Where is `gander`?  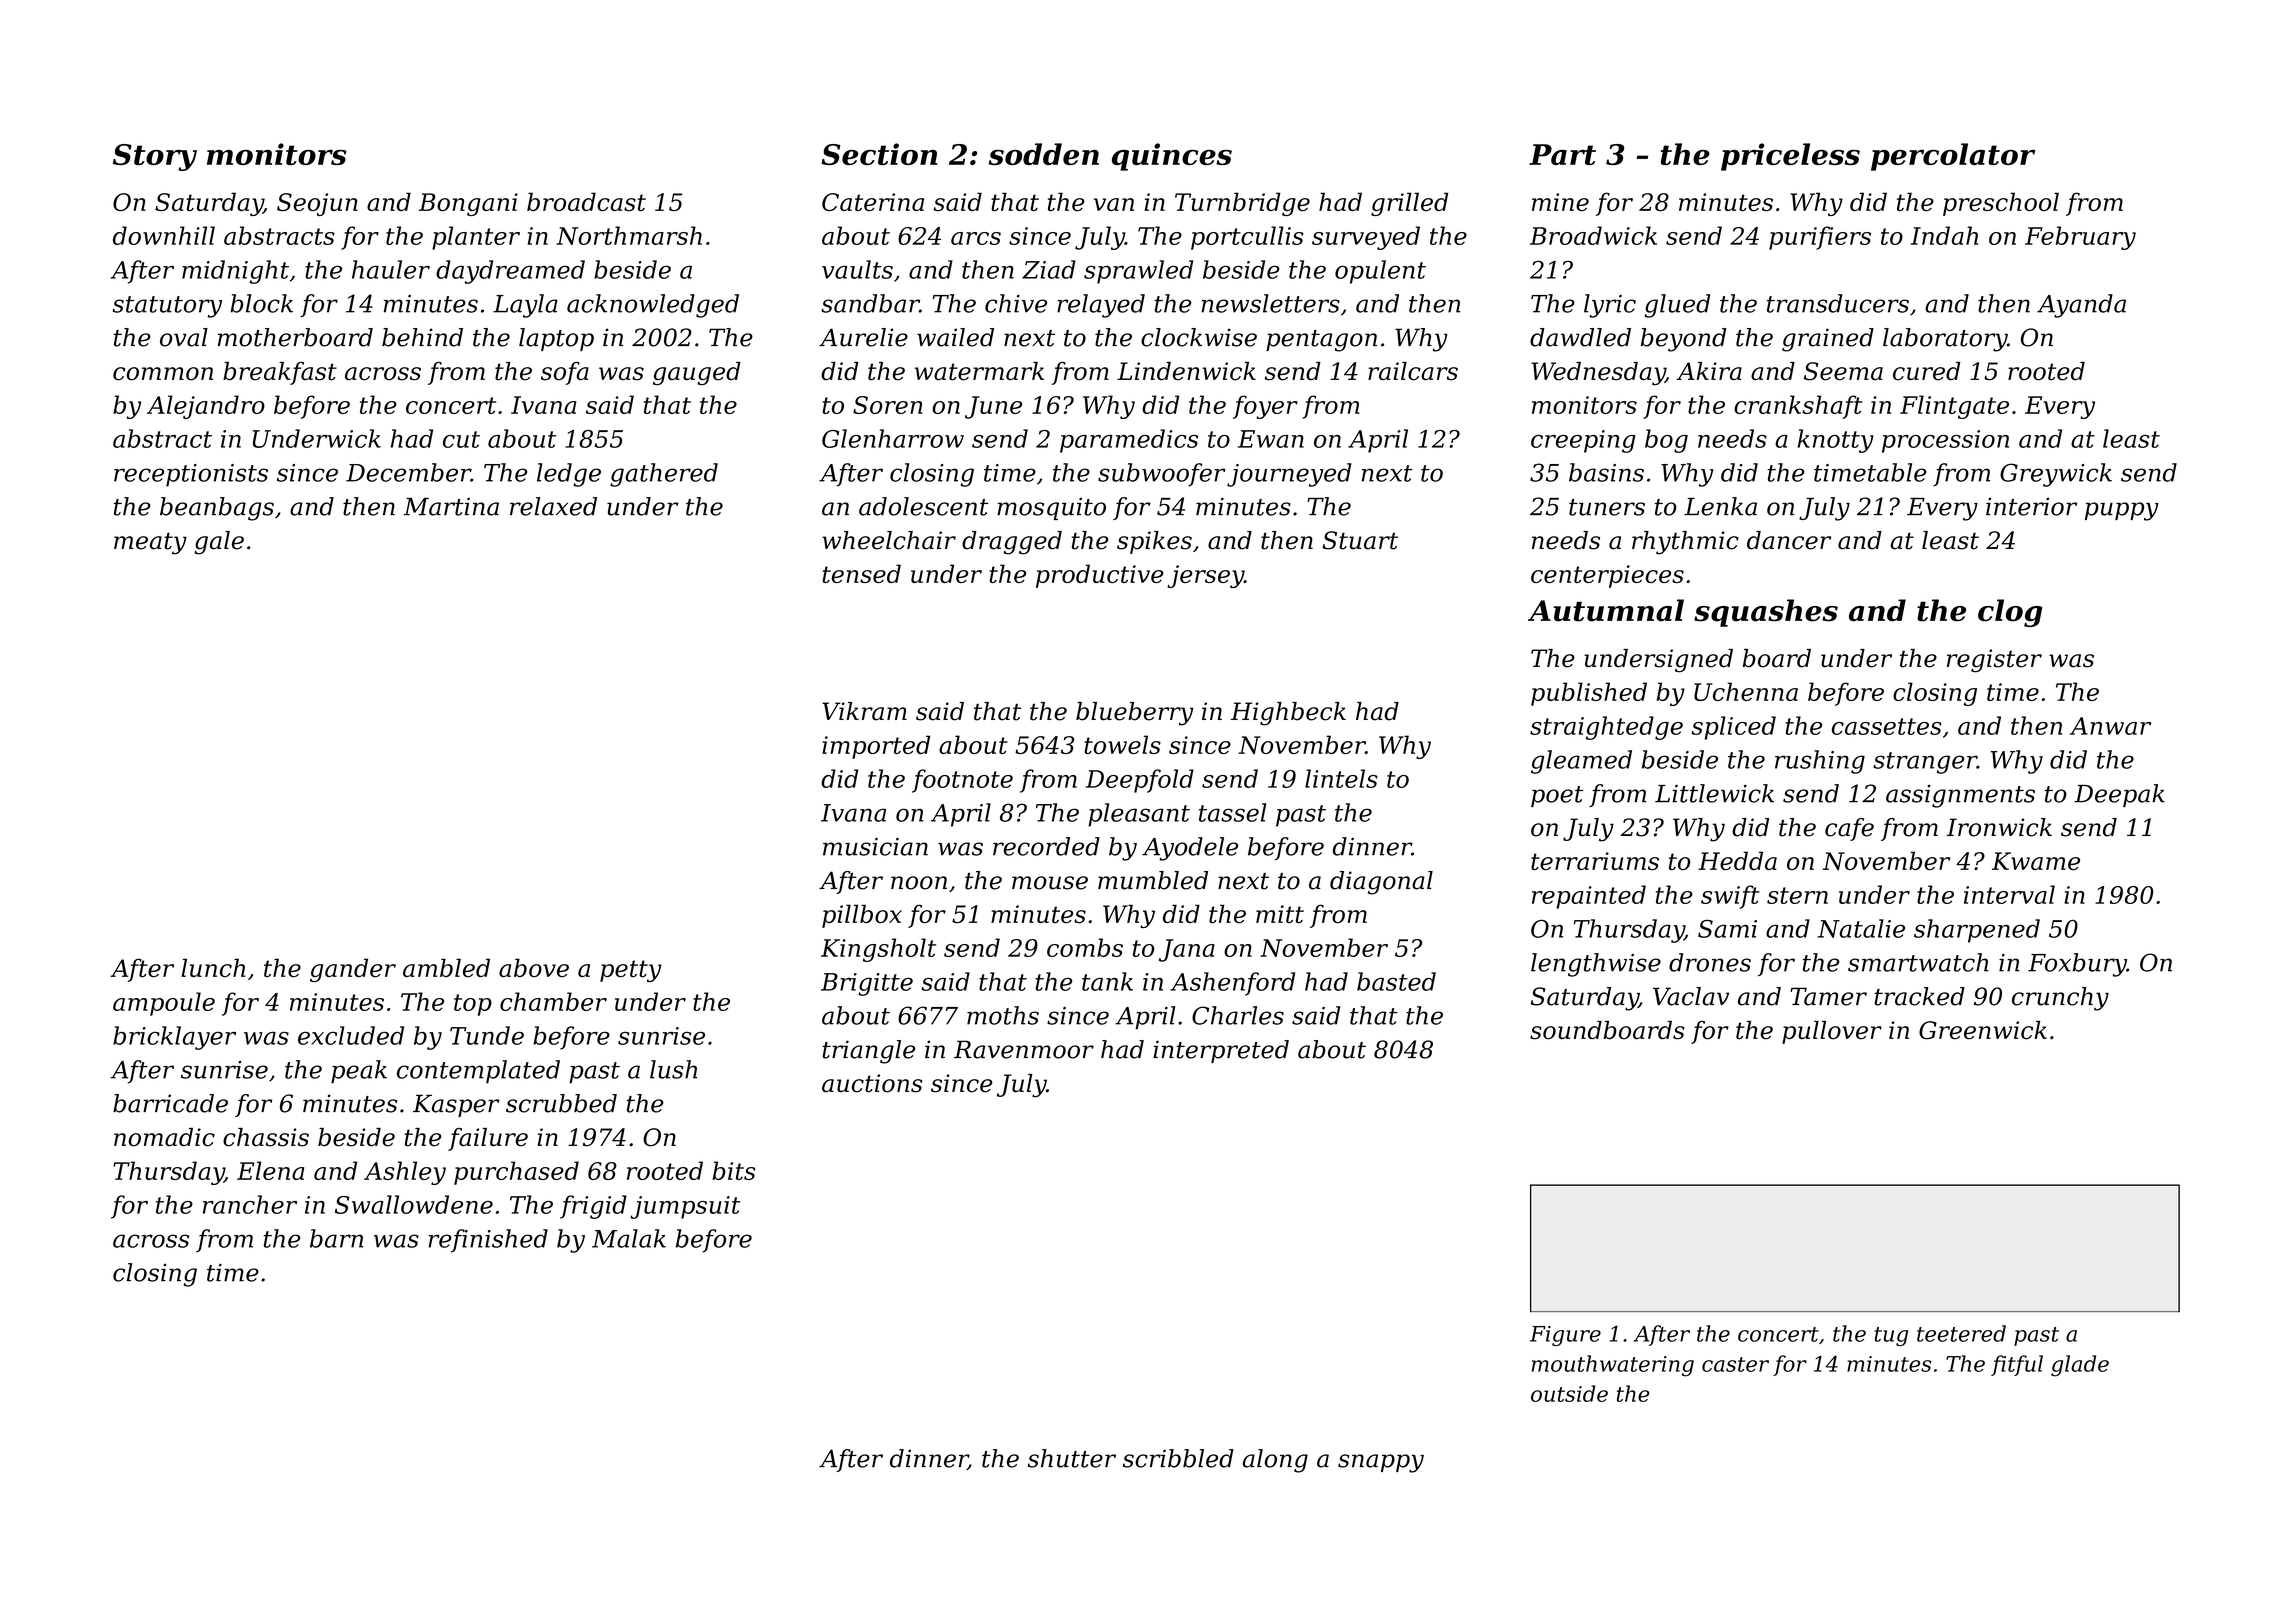 gander is located at coordinates (353, 970).
